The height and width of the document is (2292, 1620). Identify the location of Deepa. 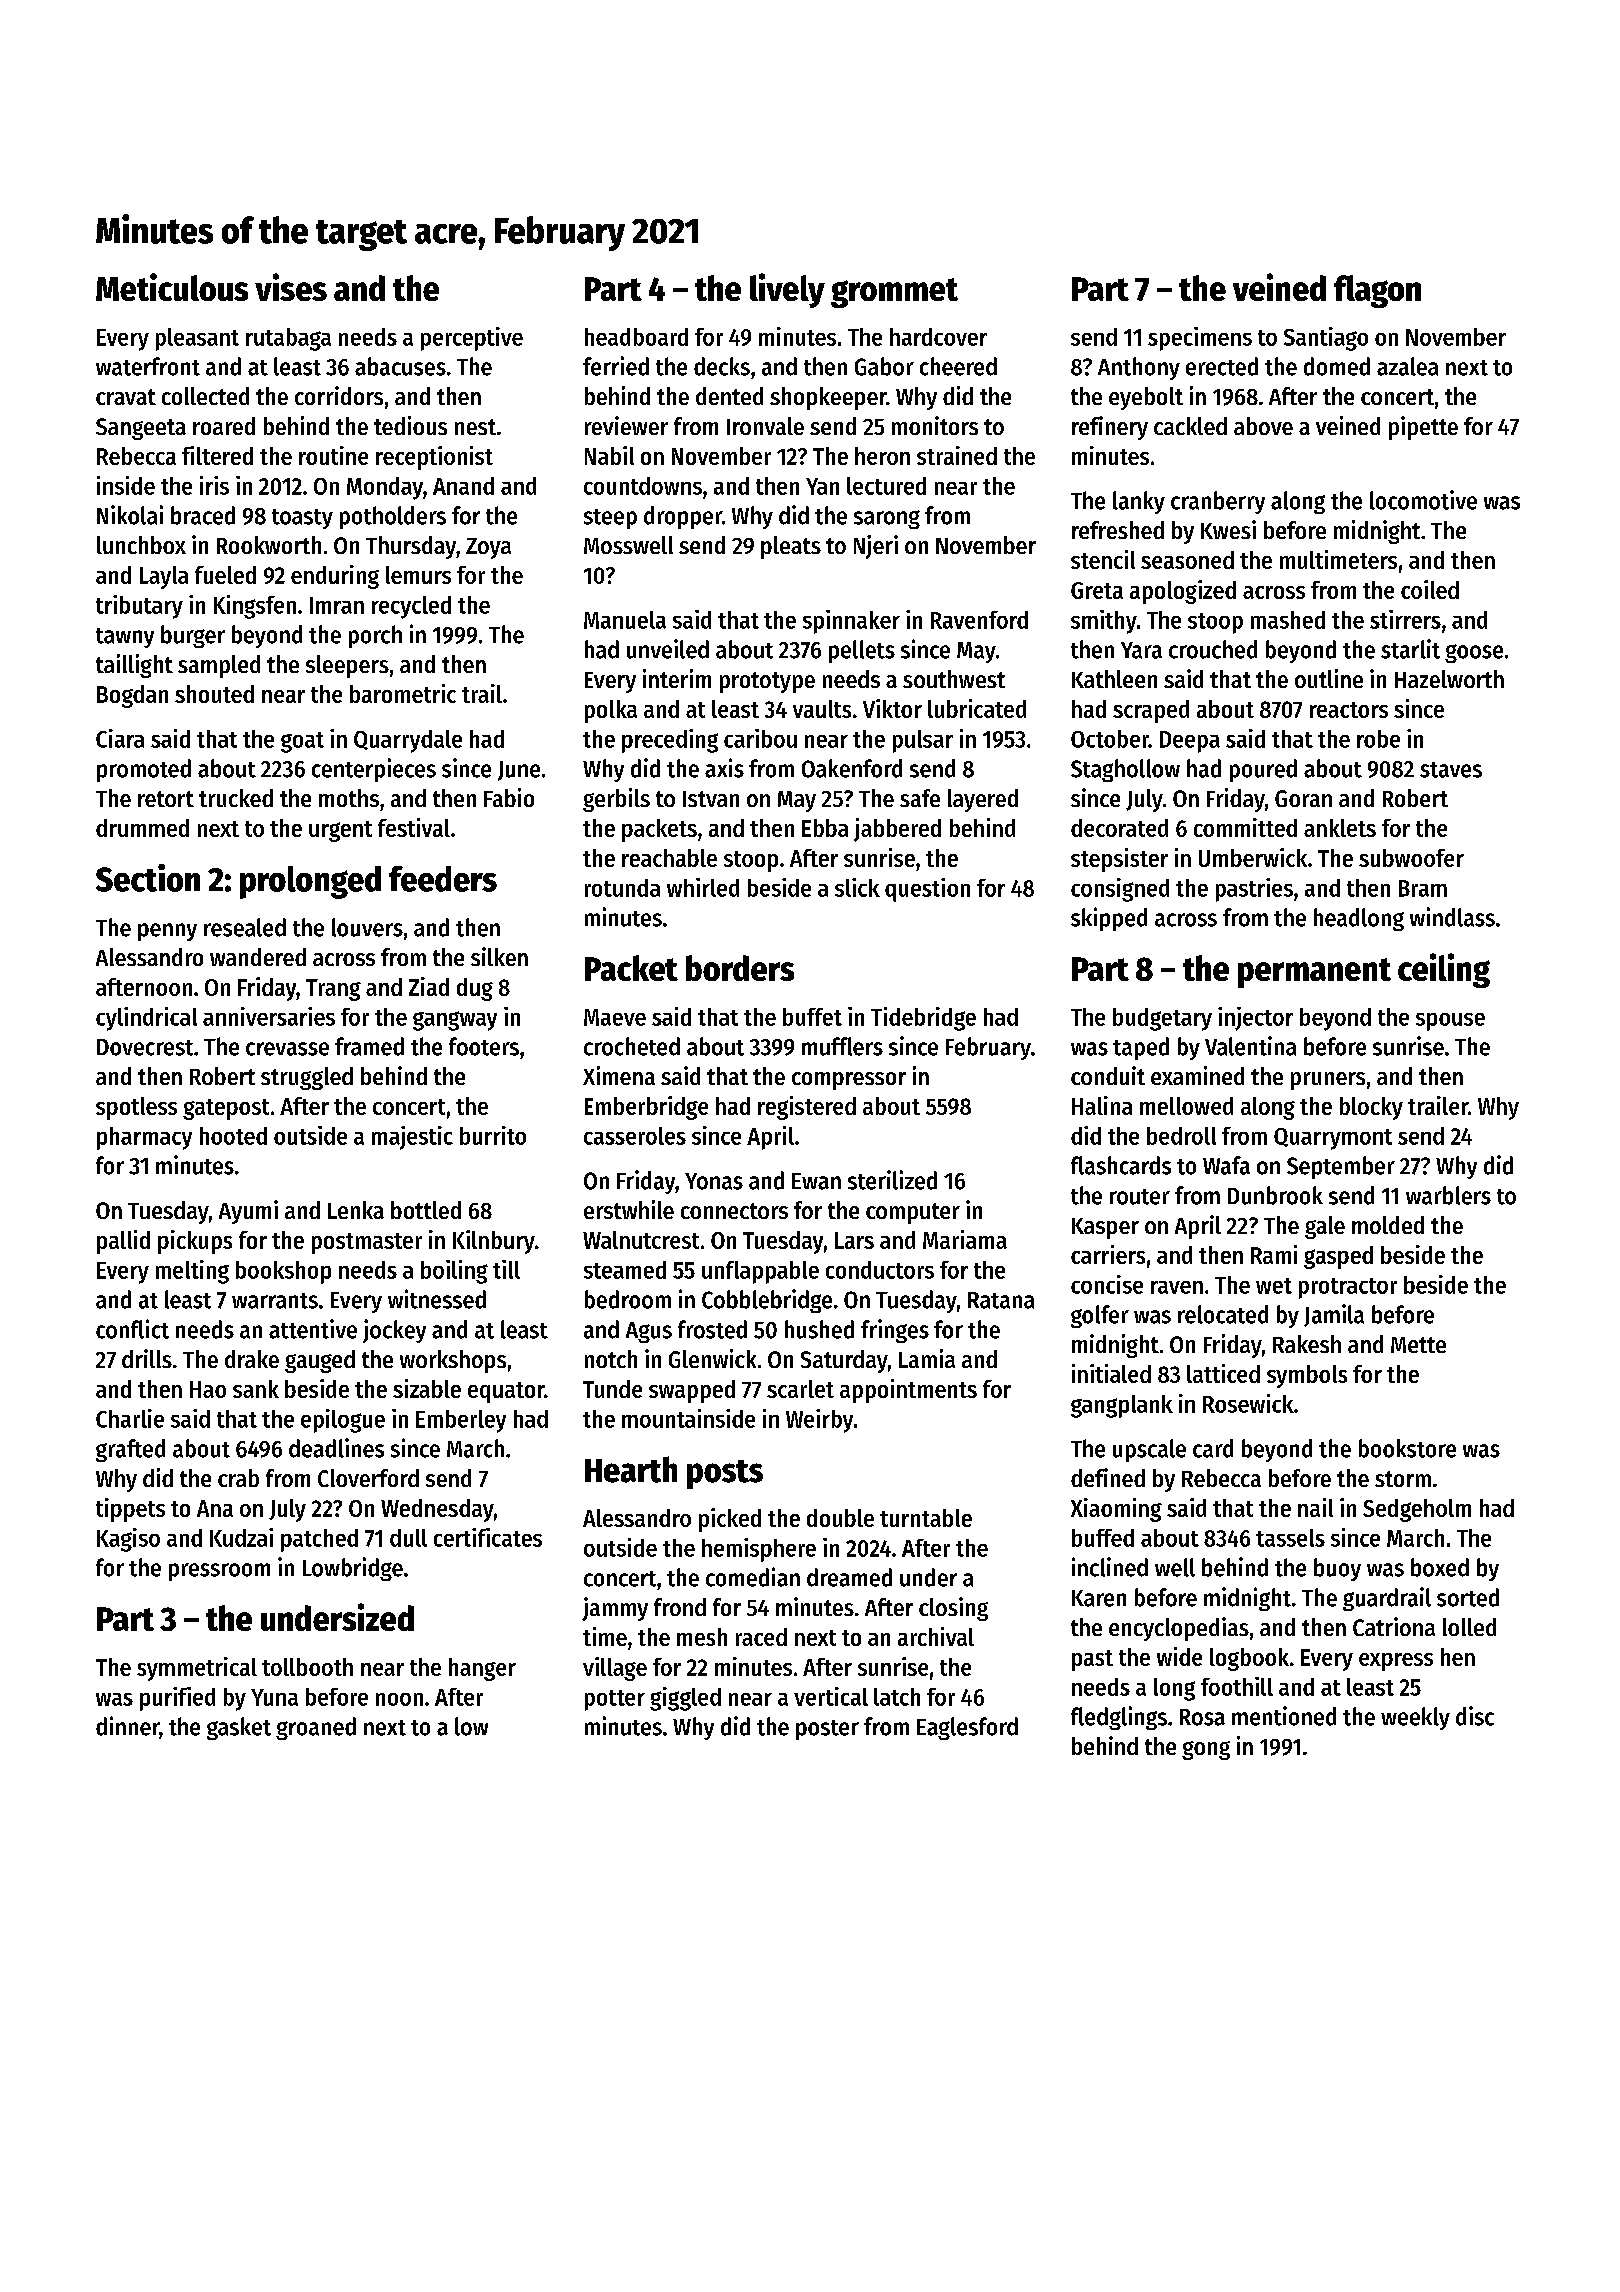
(1190, 742).
